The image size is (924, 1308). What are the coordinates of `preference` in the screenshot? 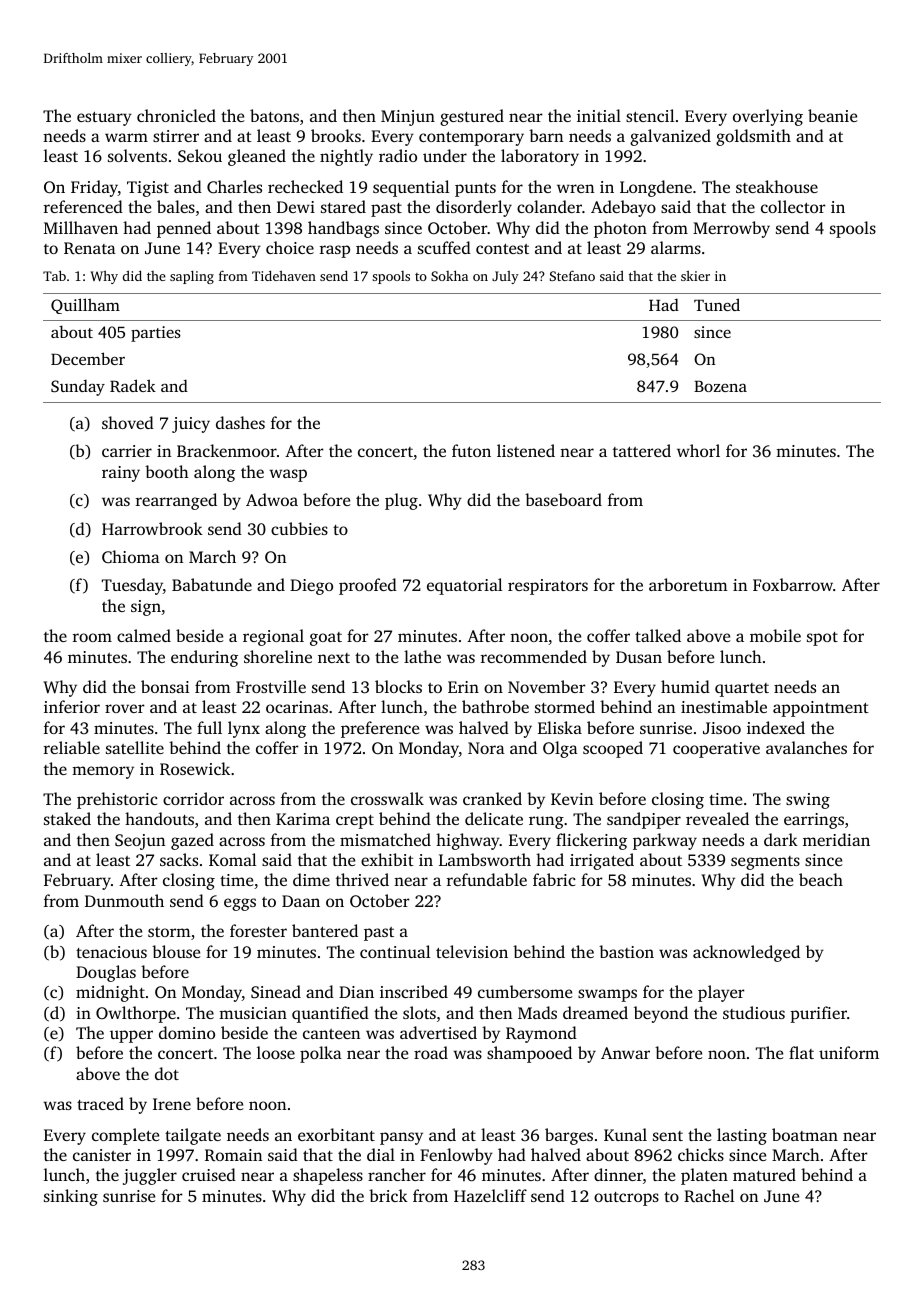 It's located at (380, 729).
